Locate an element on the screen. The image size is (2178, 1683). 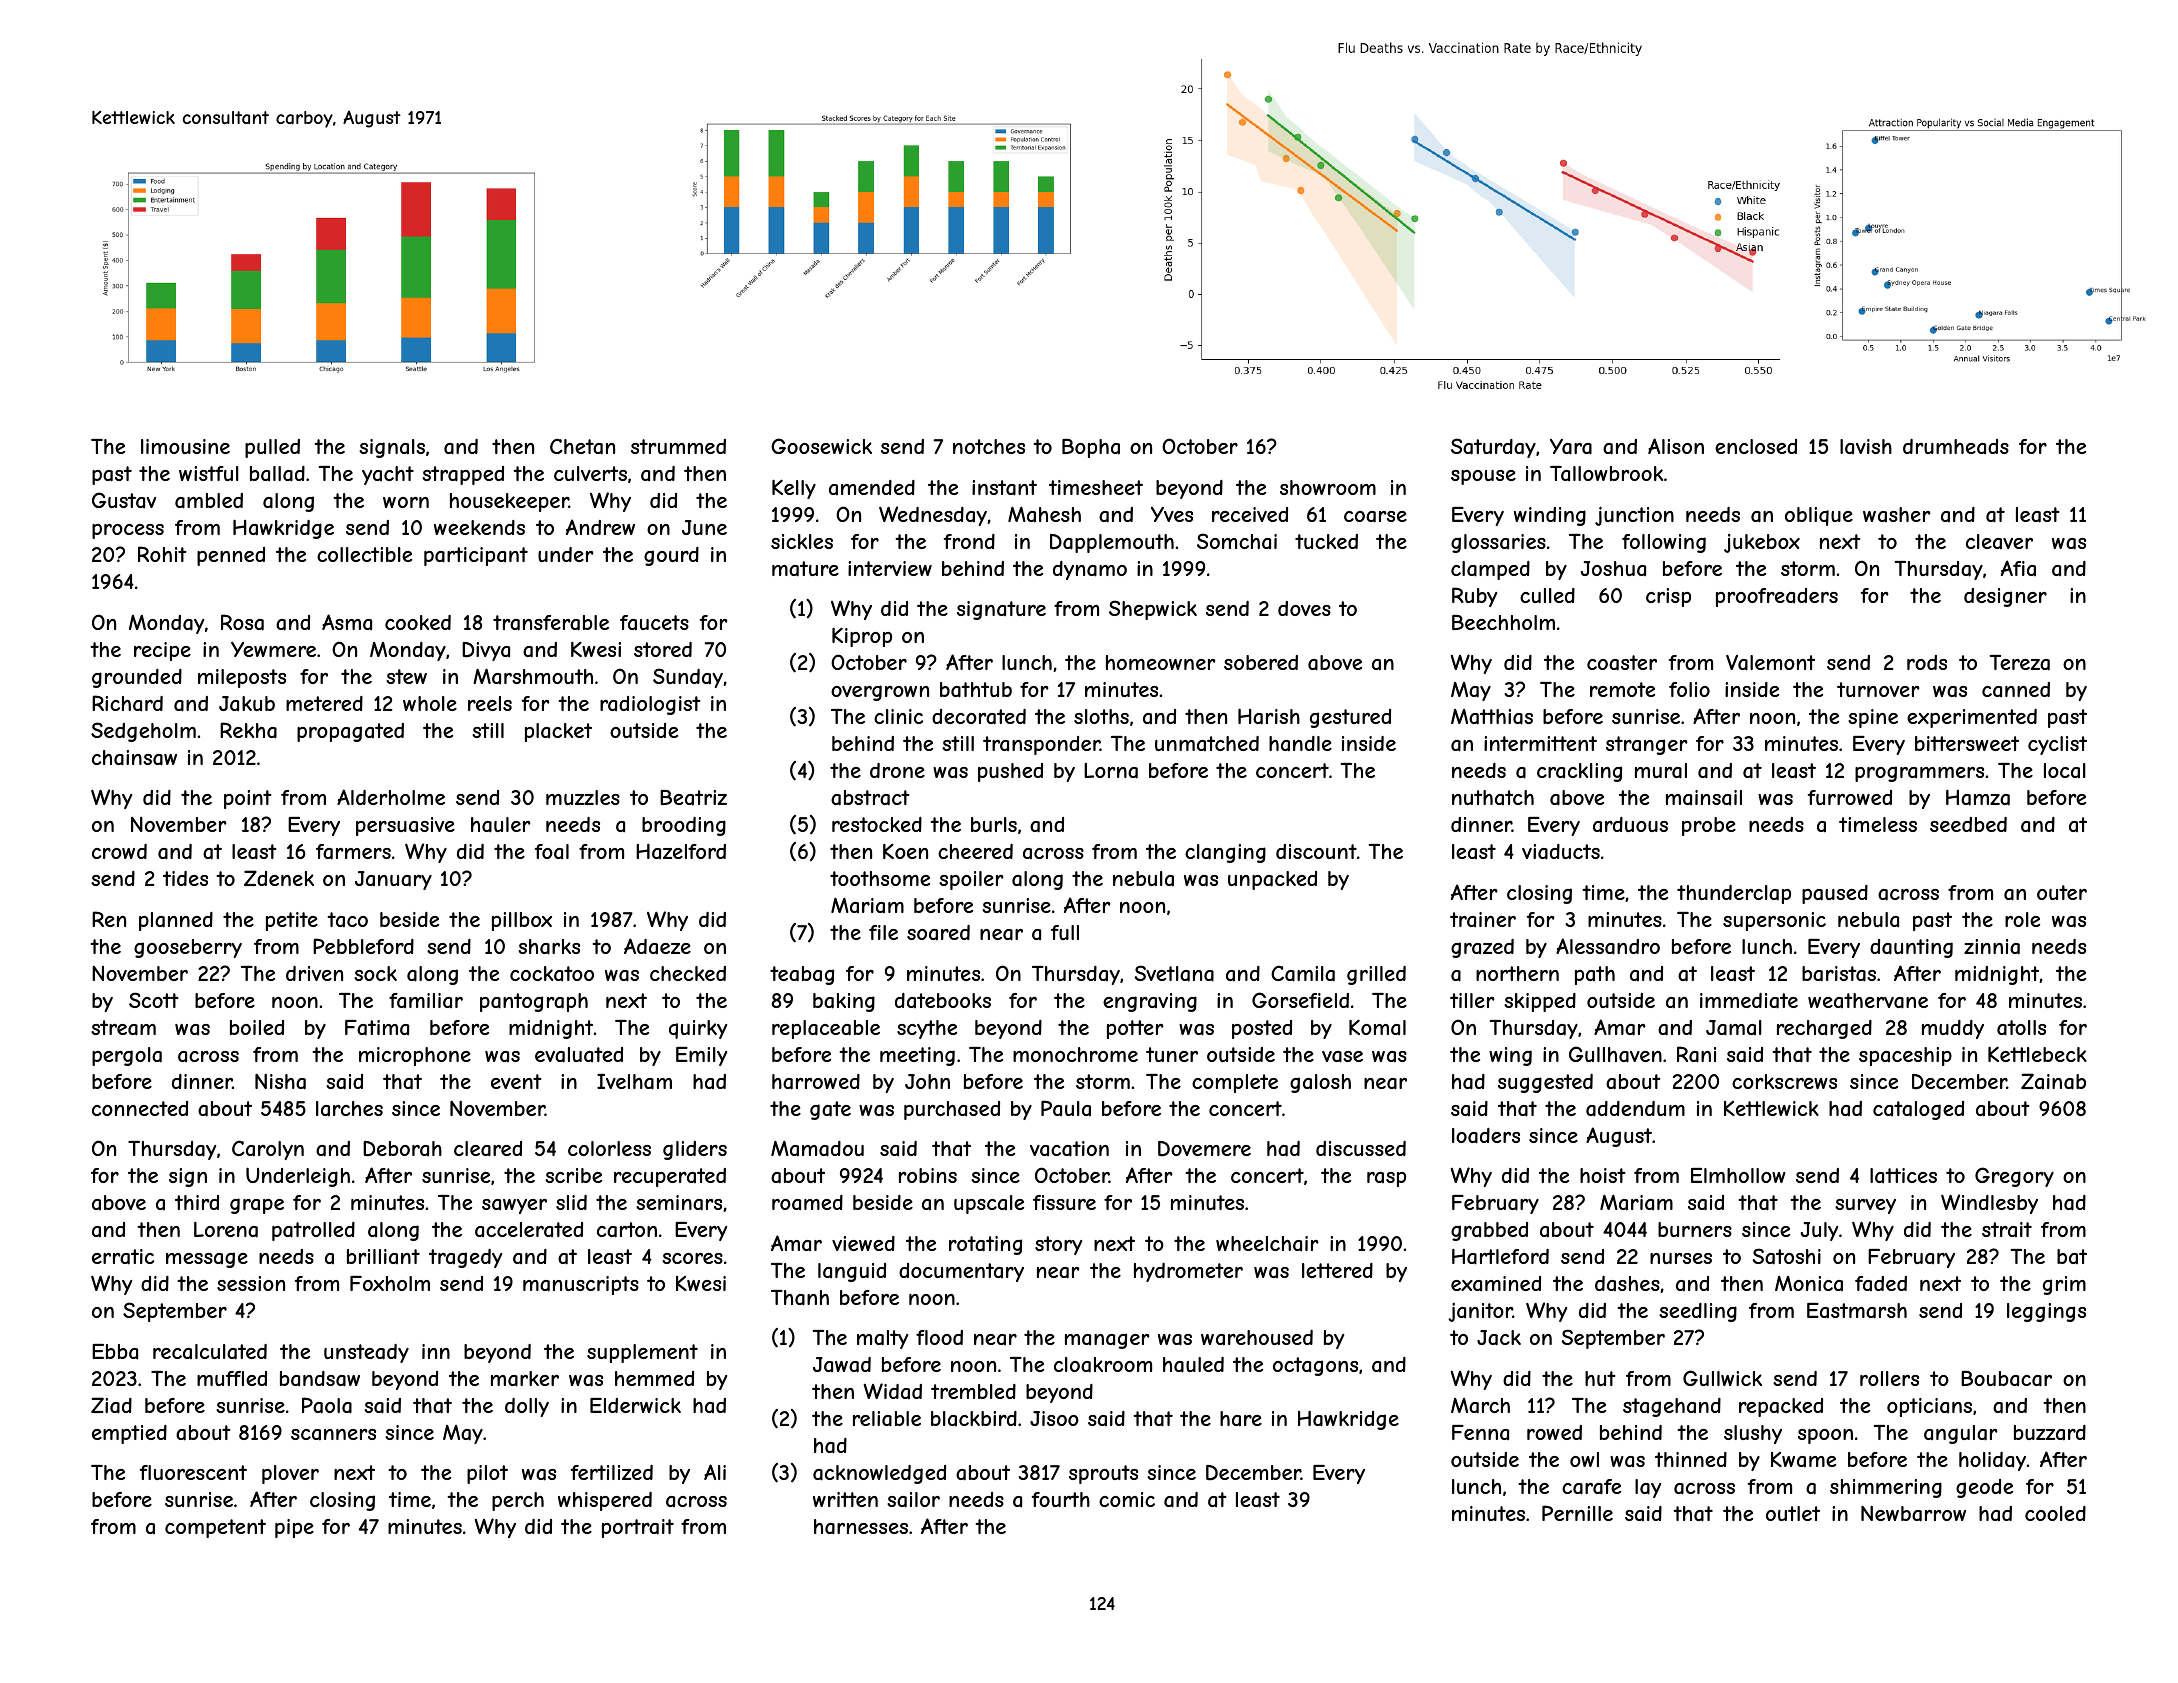
Gullhaven is located at coordinates (1615, 1054).
